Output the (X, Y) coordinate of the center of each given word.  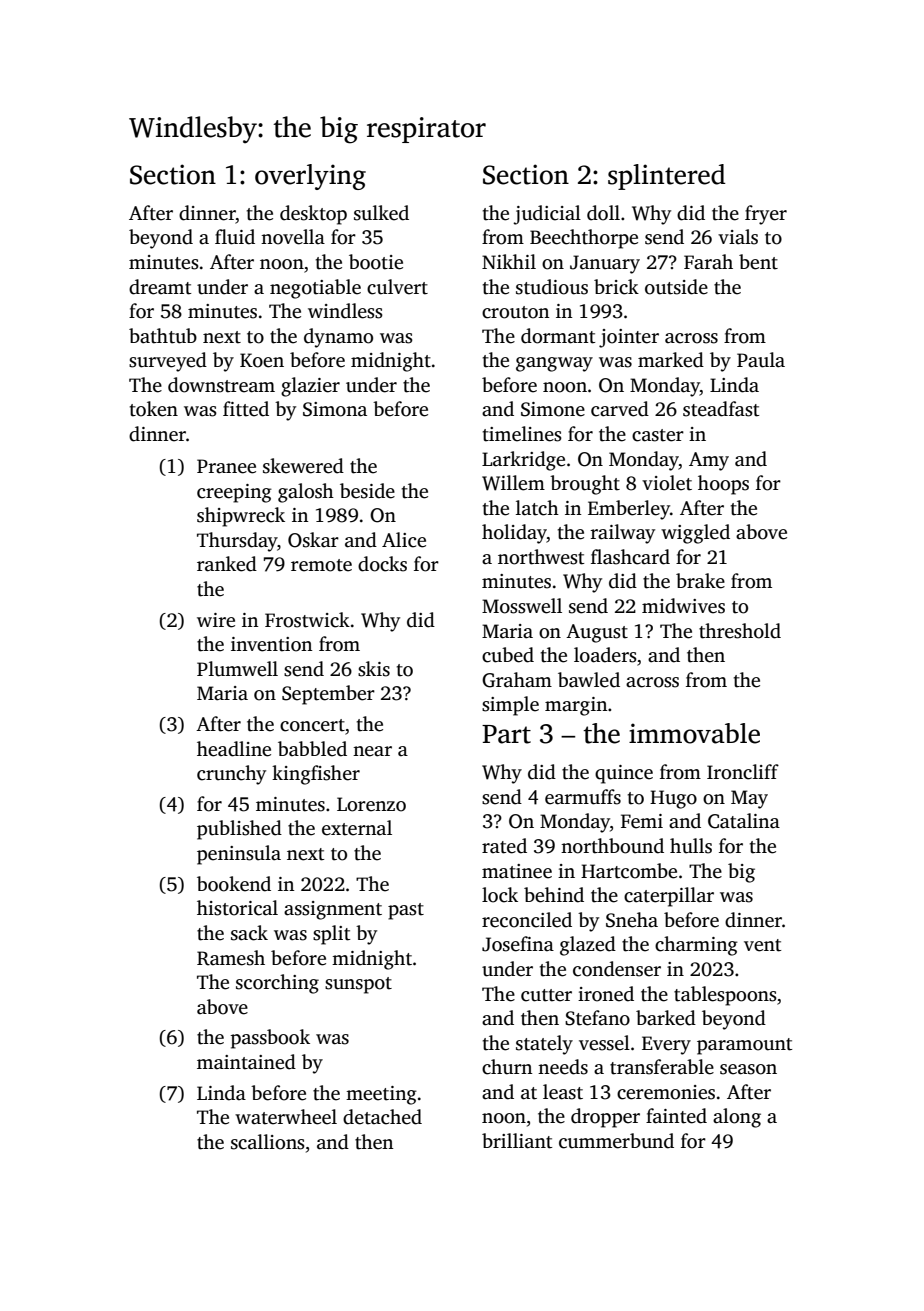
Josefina (518, 944)
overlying (310, 177)
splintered (667, 177)
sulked (381, 213)
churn (507, 1067)
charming (696, 946)
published (239, 830)
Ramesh (231, 958)
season (748, 1069)
